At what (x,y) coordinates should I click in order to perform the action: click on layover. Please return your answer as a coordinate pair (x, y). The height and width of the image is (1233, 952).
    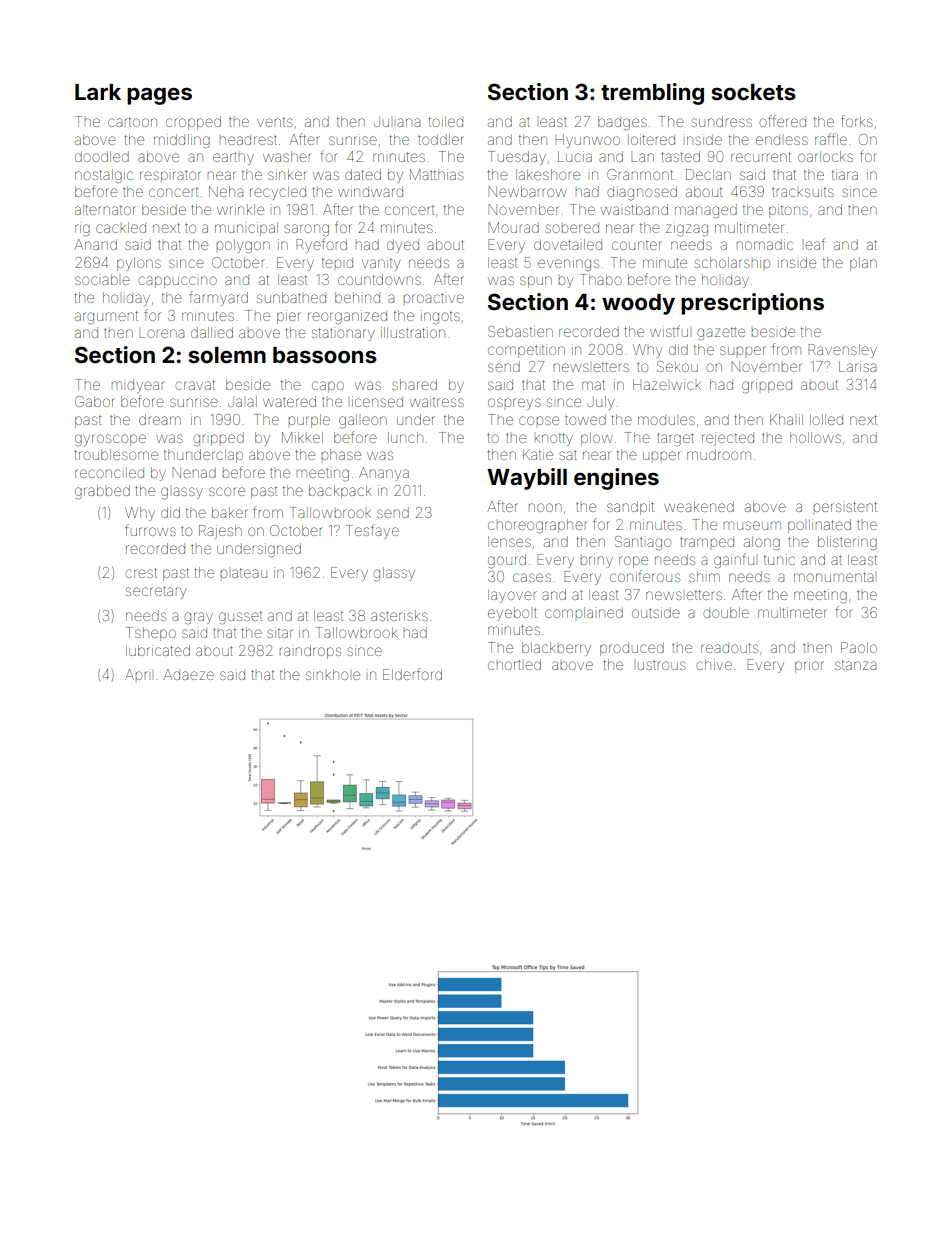
    Looking at the image, I should click on (512, 596).
